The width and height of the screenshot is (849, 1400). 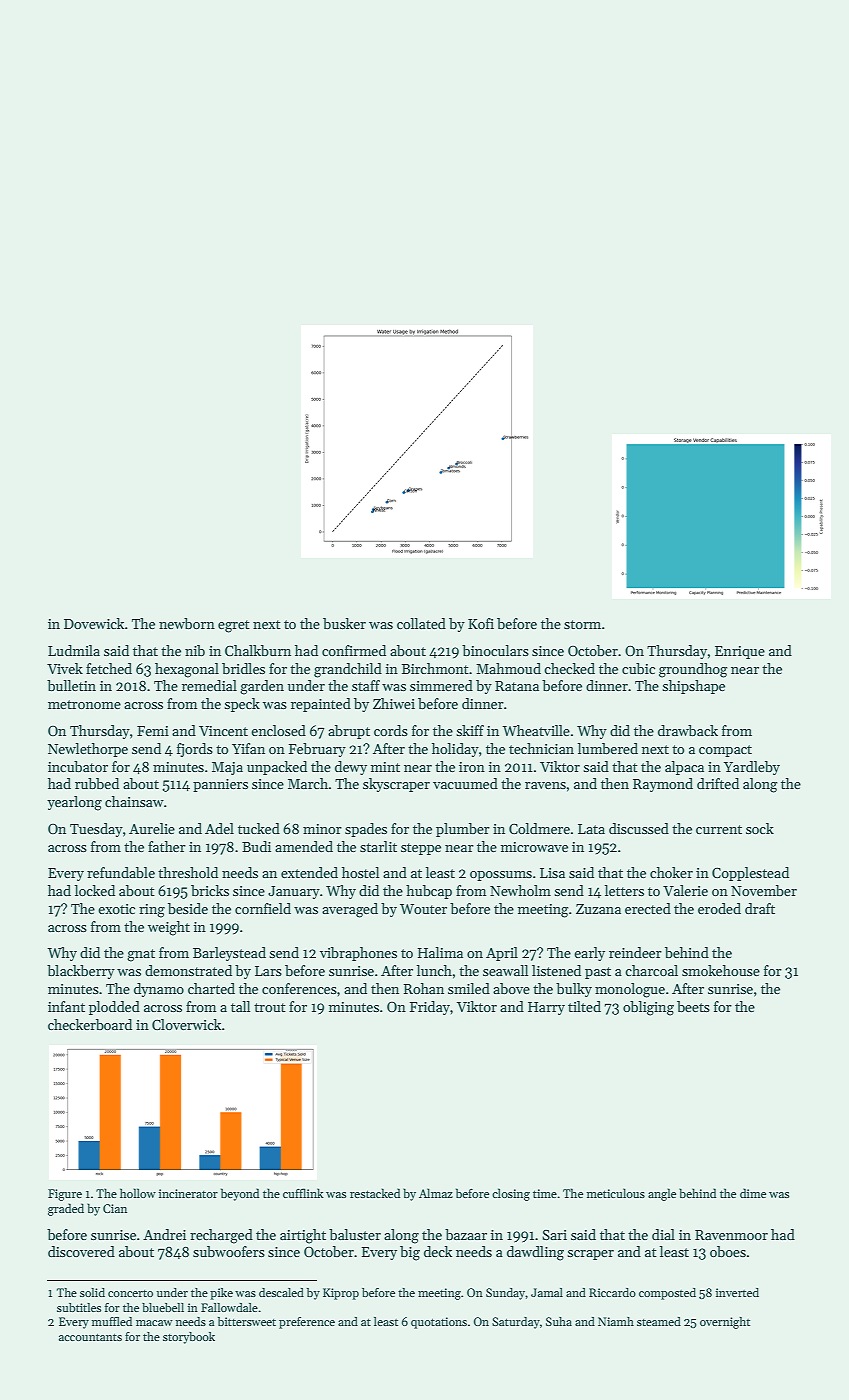 I want to click on tilted, so click(x=584, y=1006).
